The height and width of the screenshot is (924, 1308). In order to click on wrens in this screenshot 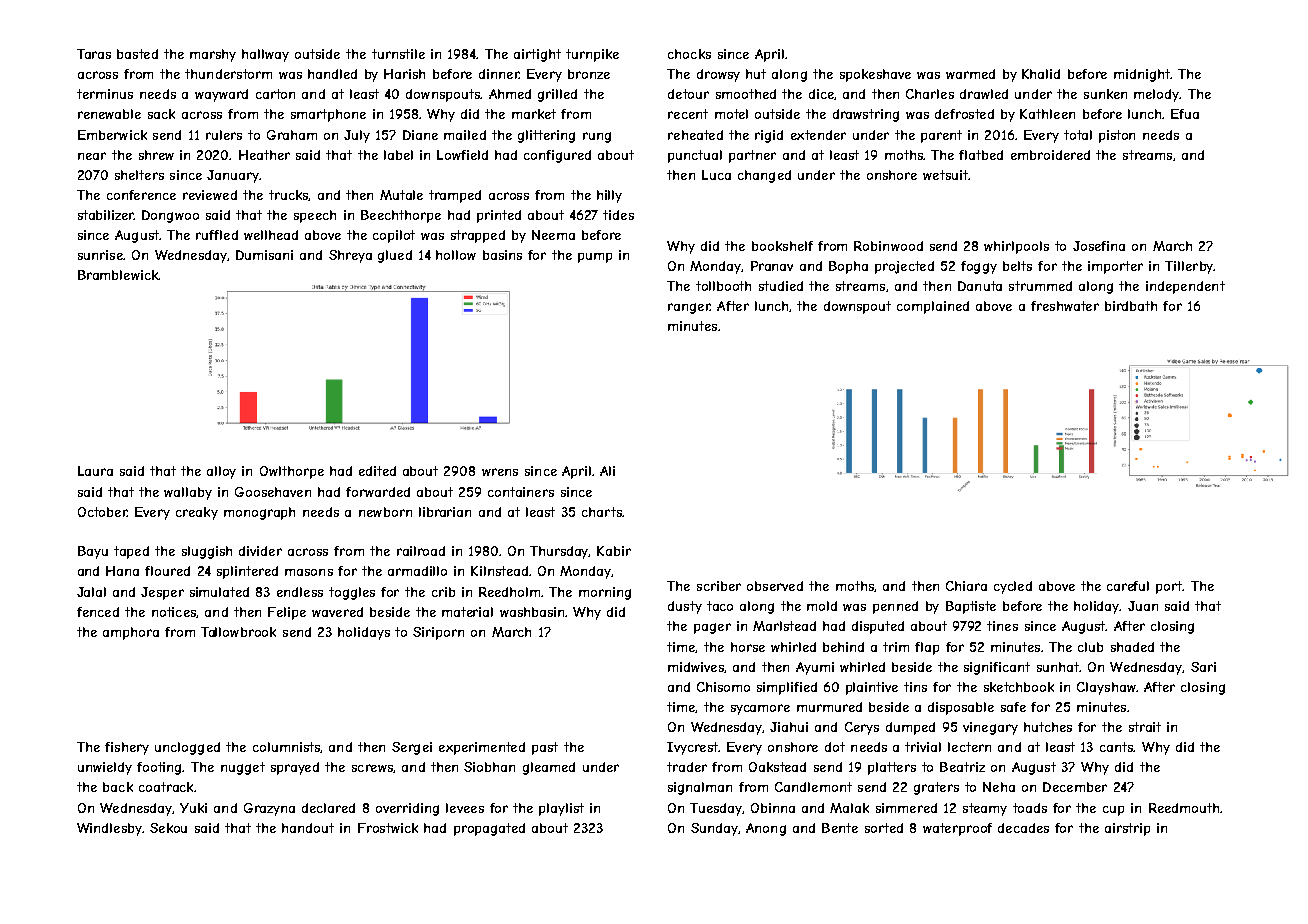, I will do `click(500, 472)`.
